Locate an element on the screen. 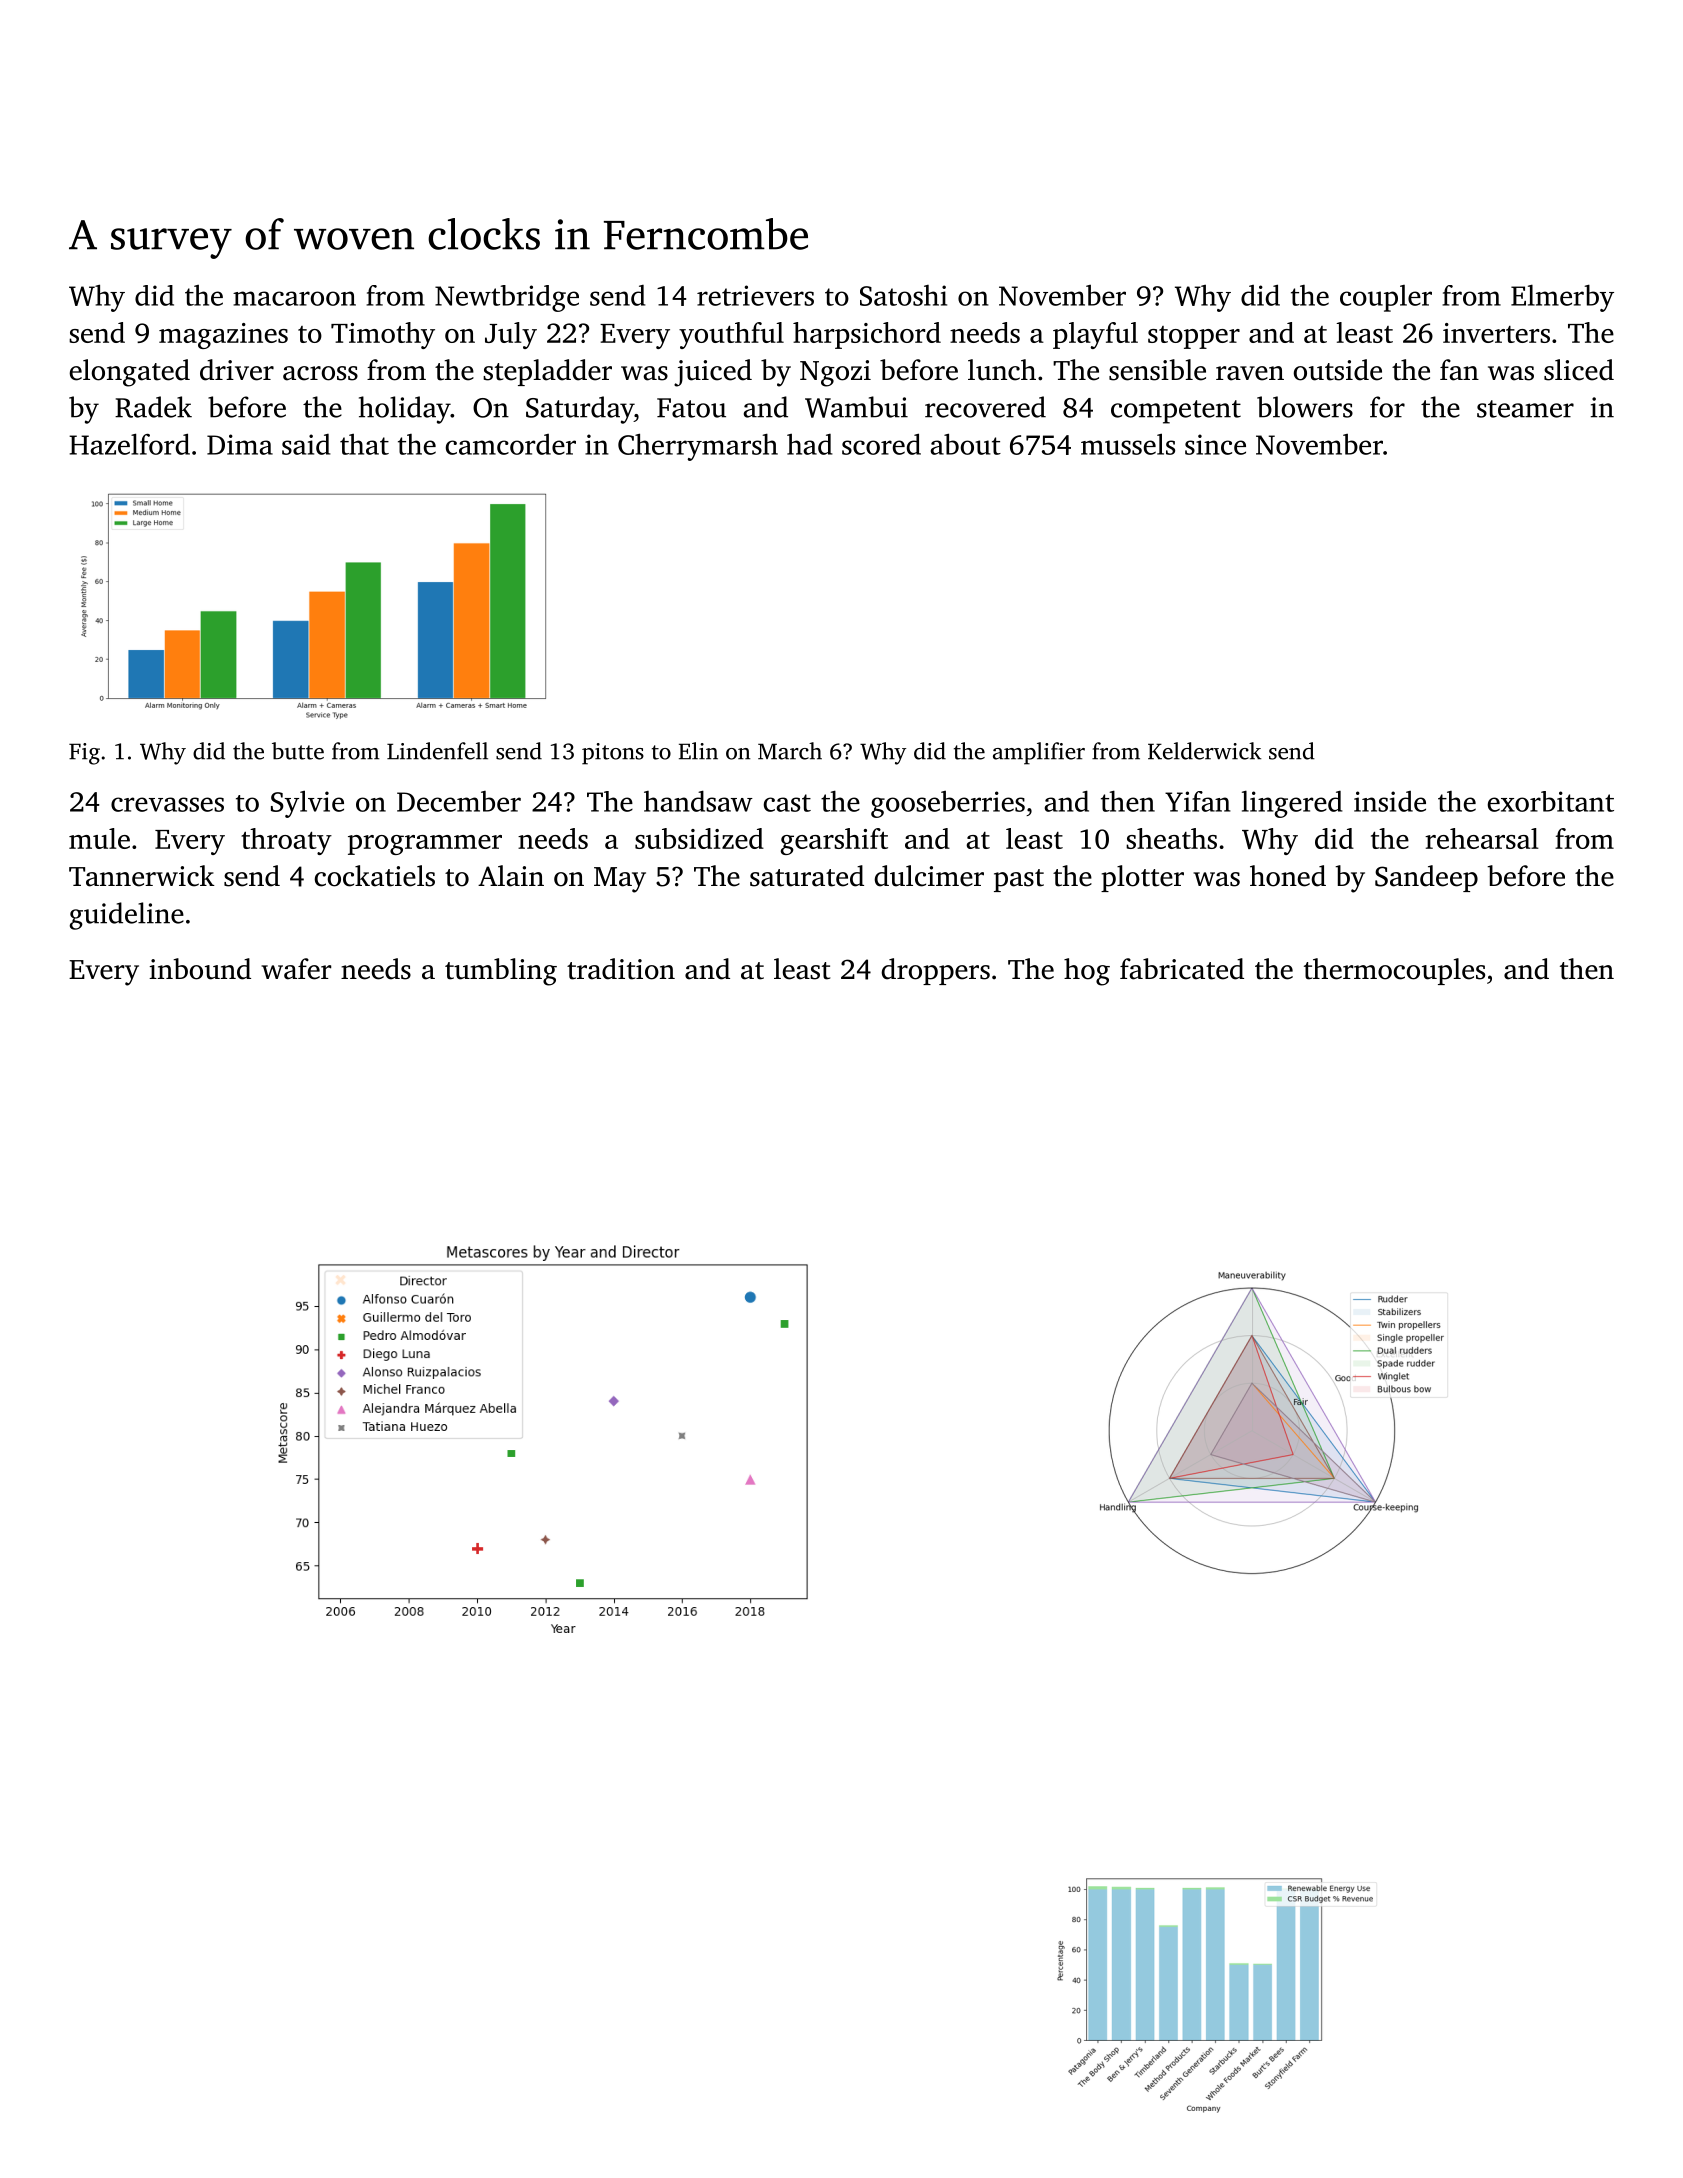 The image size is (1683, 2178). Kelderwick is located at coordinates (1204, 751).
